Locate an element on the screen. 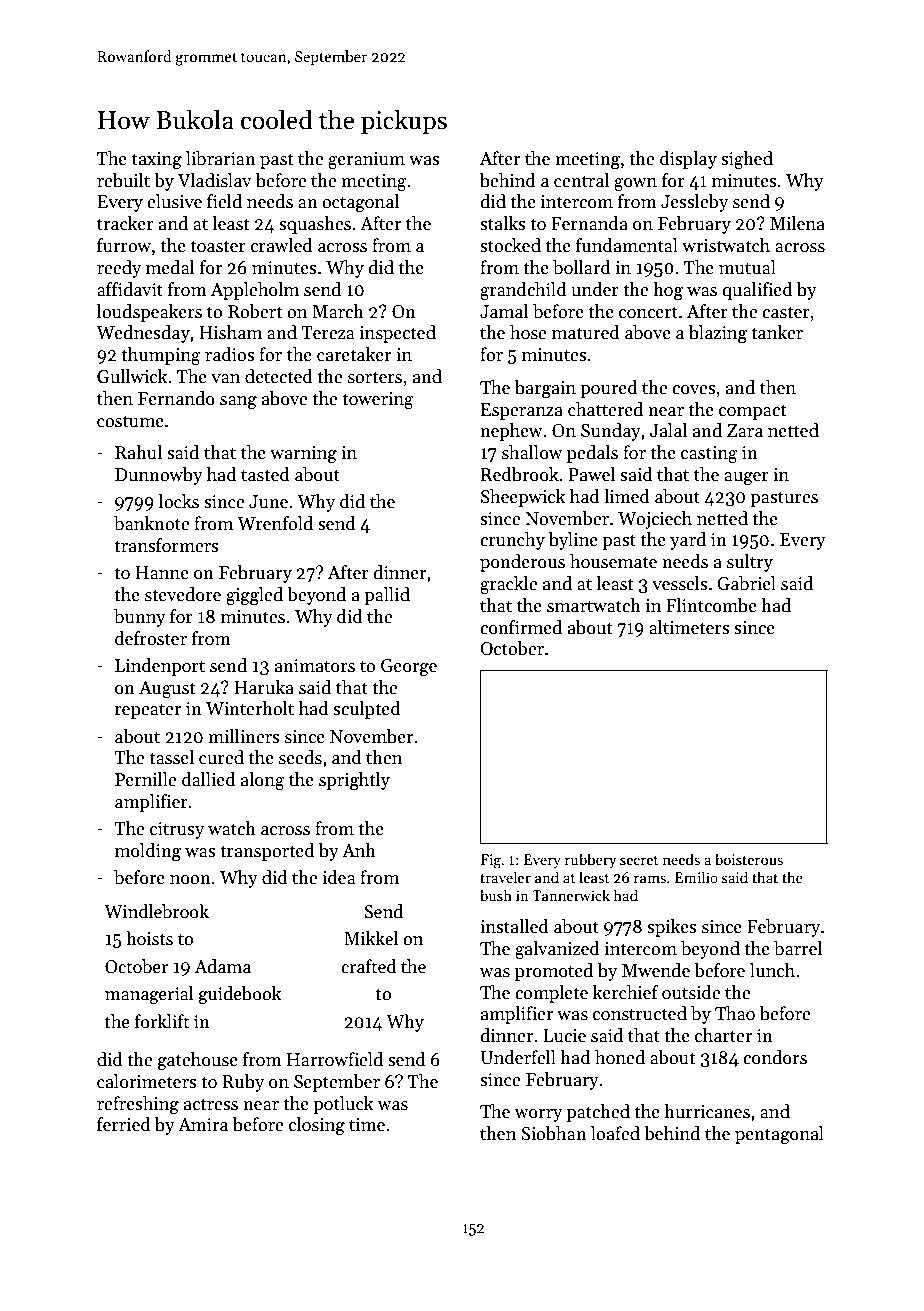 This screenshot has width=924, height=1311. hurricanes is located at coordinates (707, 1111).
